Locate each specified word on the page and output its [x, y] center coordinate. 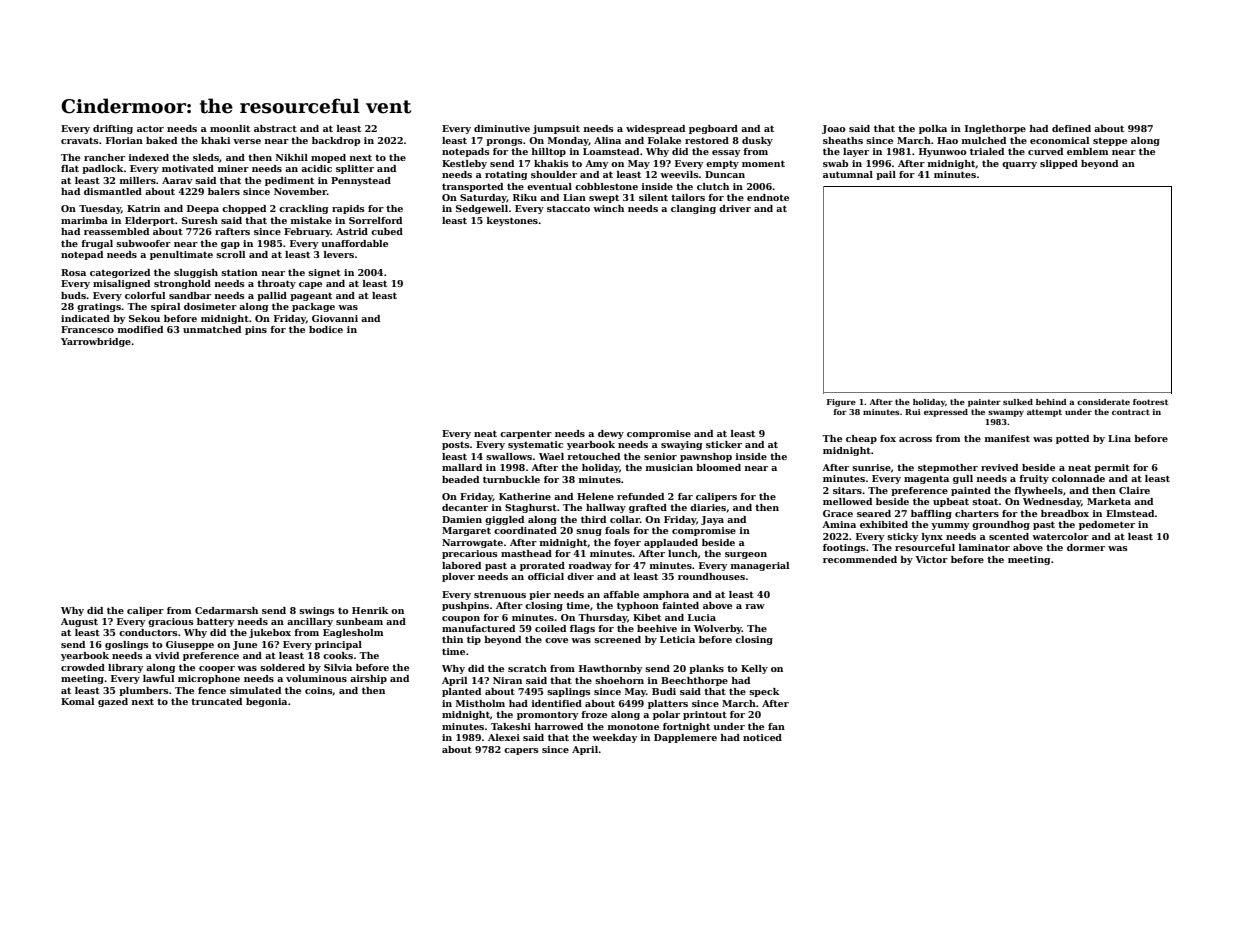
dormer [1086, 547]
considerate [1103, 402]
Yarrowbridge [96, 342]
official [546, 576]
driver [735, 208]
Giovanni [335, 318]
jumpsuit [556, 129]
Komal [77, 701]
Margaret [466, 531]
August [79, 622]
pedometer [1107, 525]
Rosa [73, 272]
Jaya [712, 520]
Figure [841, 403]
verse [247, 141]
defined [1071, 128]
